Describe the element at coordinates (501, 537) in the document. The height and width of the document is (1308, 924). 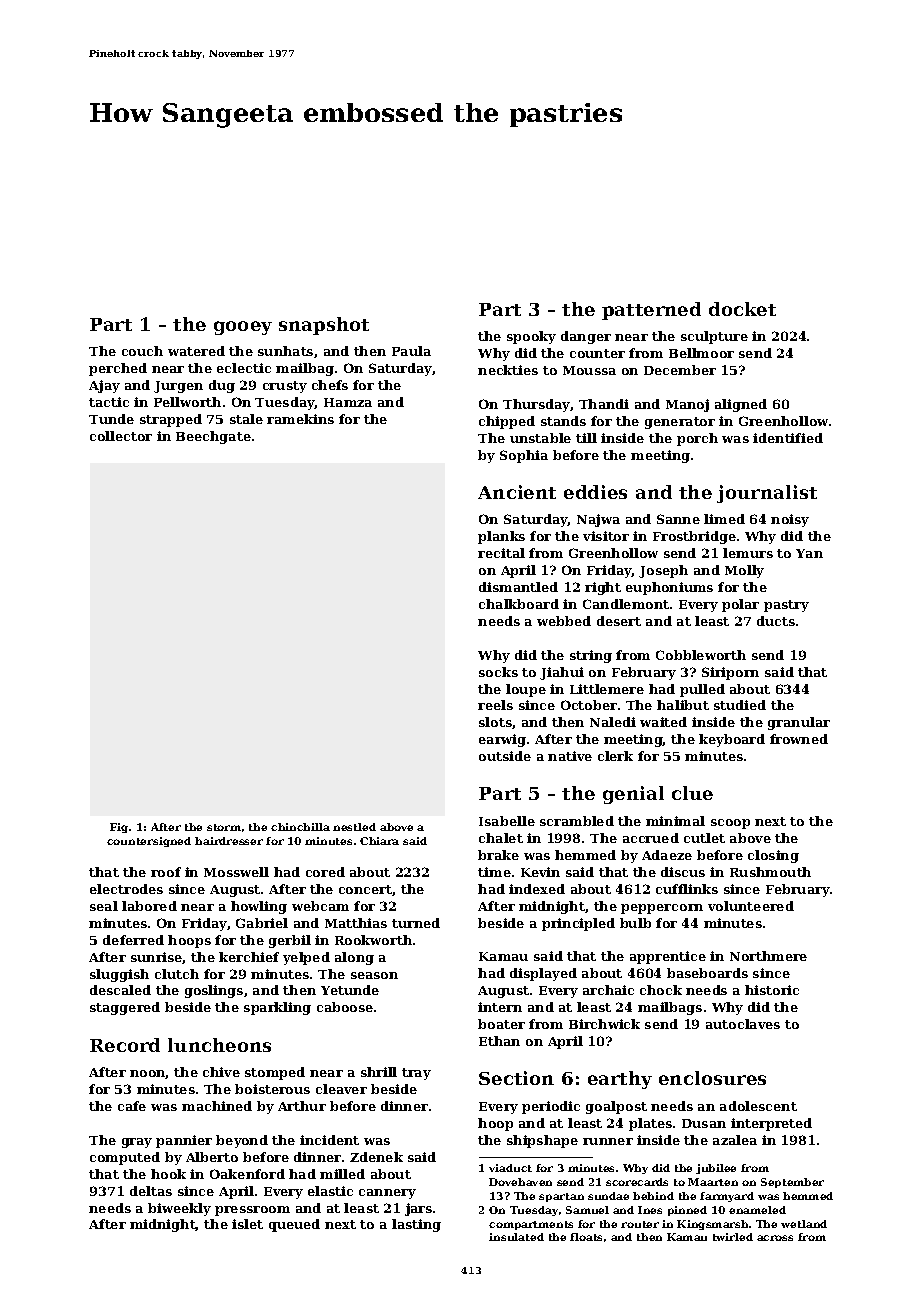
I see `planks` at that location.
